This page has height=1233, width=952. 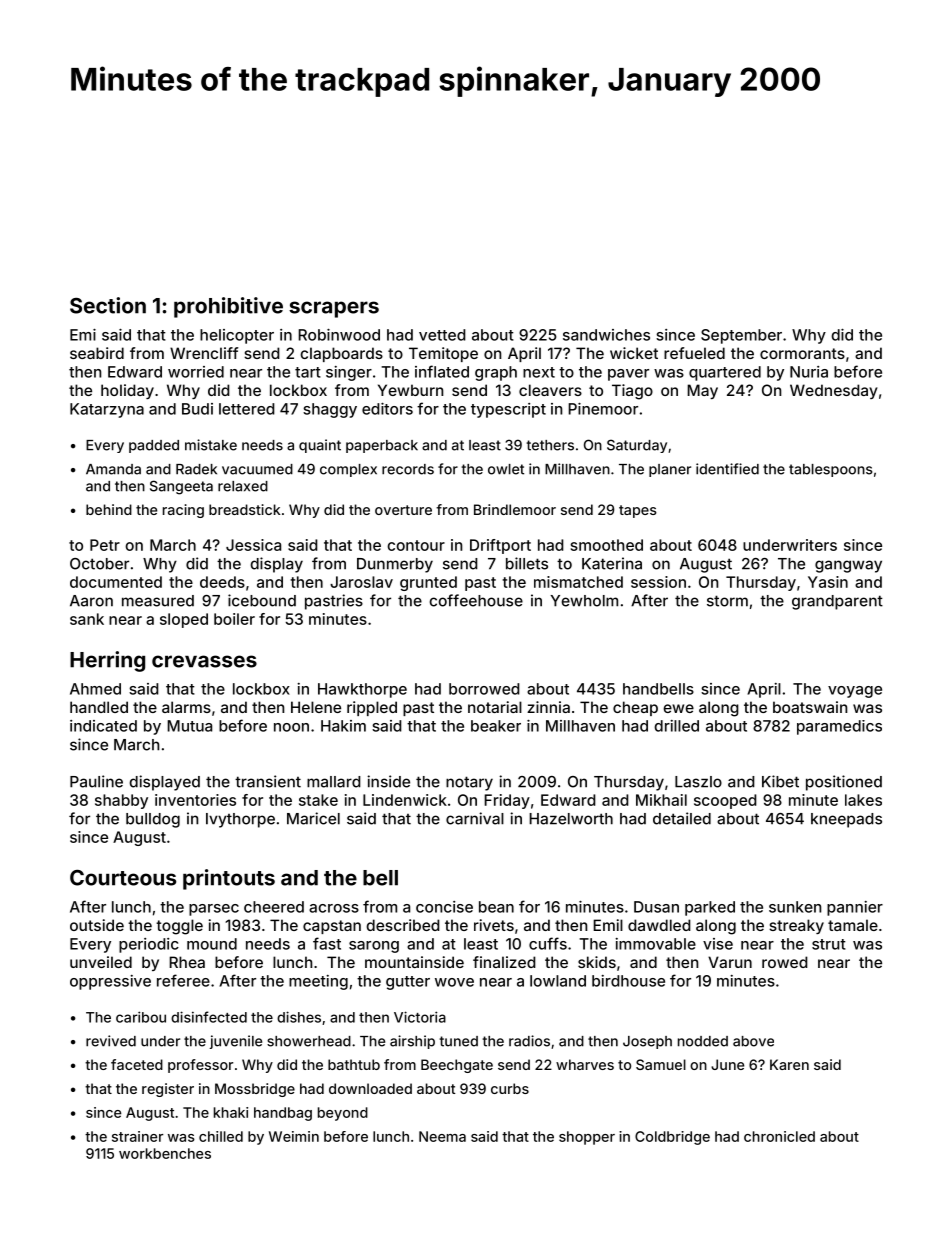 What do you see at coordinates (108, 305) in the page?
I see `Section` at bounding box center [108, 305].
